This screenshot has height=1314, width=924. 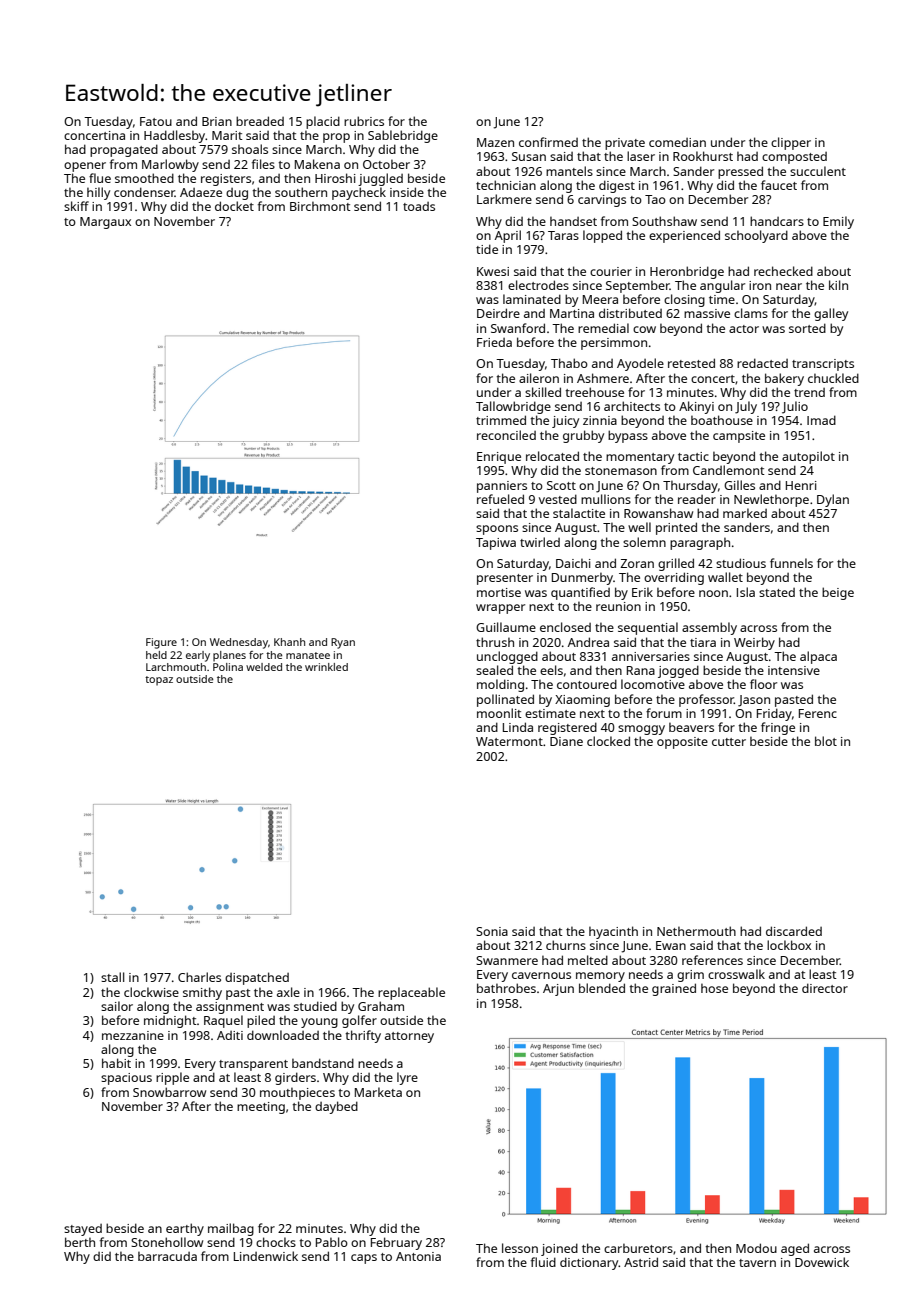 What do you see at coordinates (364, 121) in the screenshot?
I see `rubrics` at bounding box center [364, 121].
